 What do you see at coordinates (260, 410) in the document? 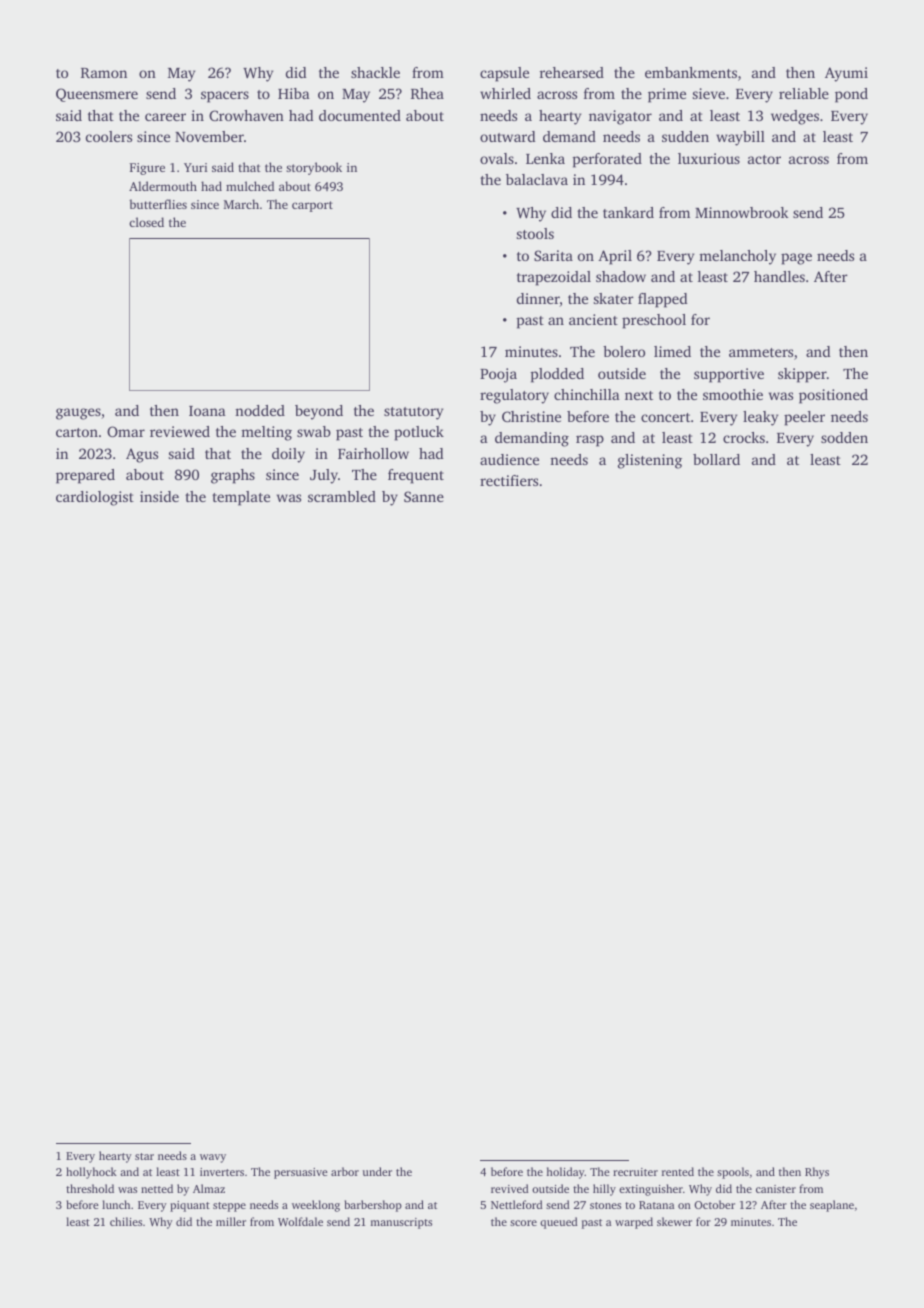
I see `nodded` at bounding box center [260, 410].
